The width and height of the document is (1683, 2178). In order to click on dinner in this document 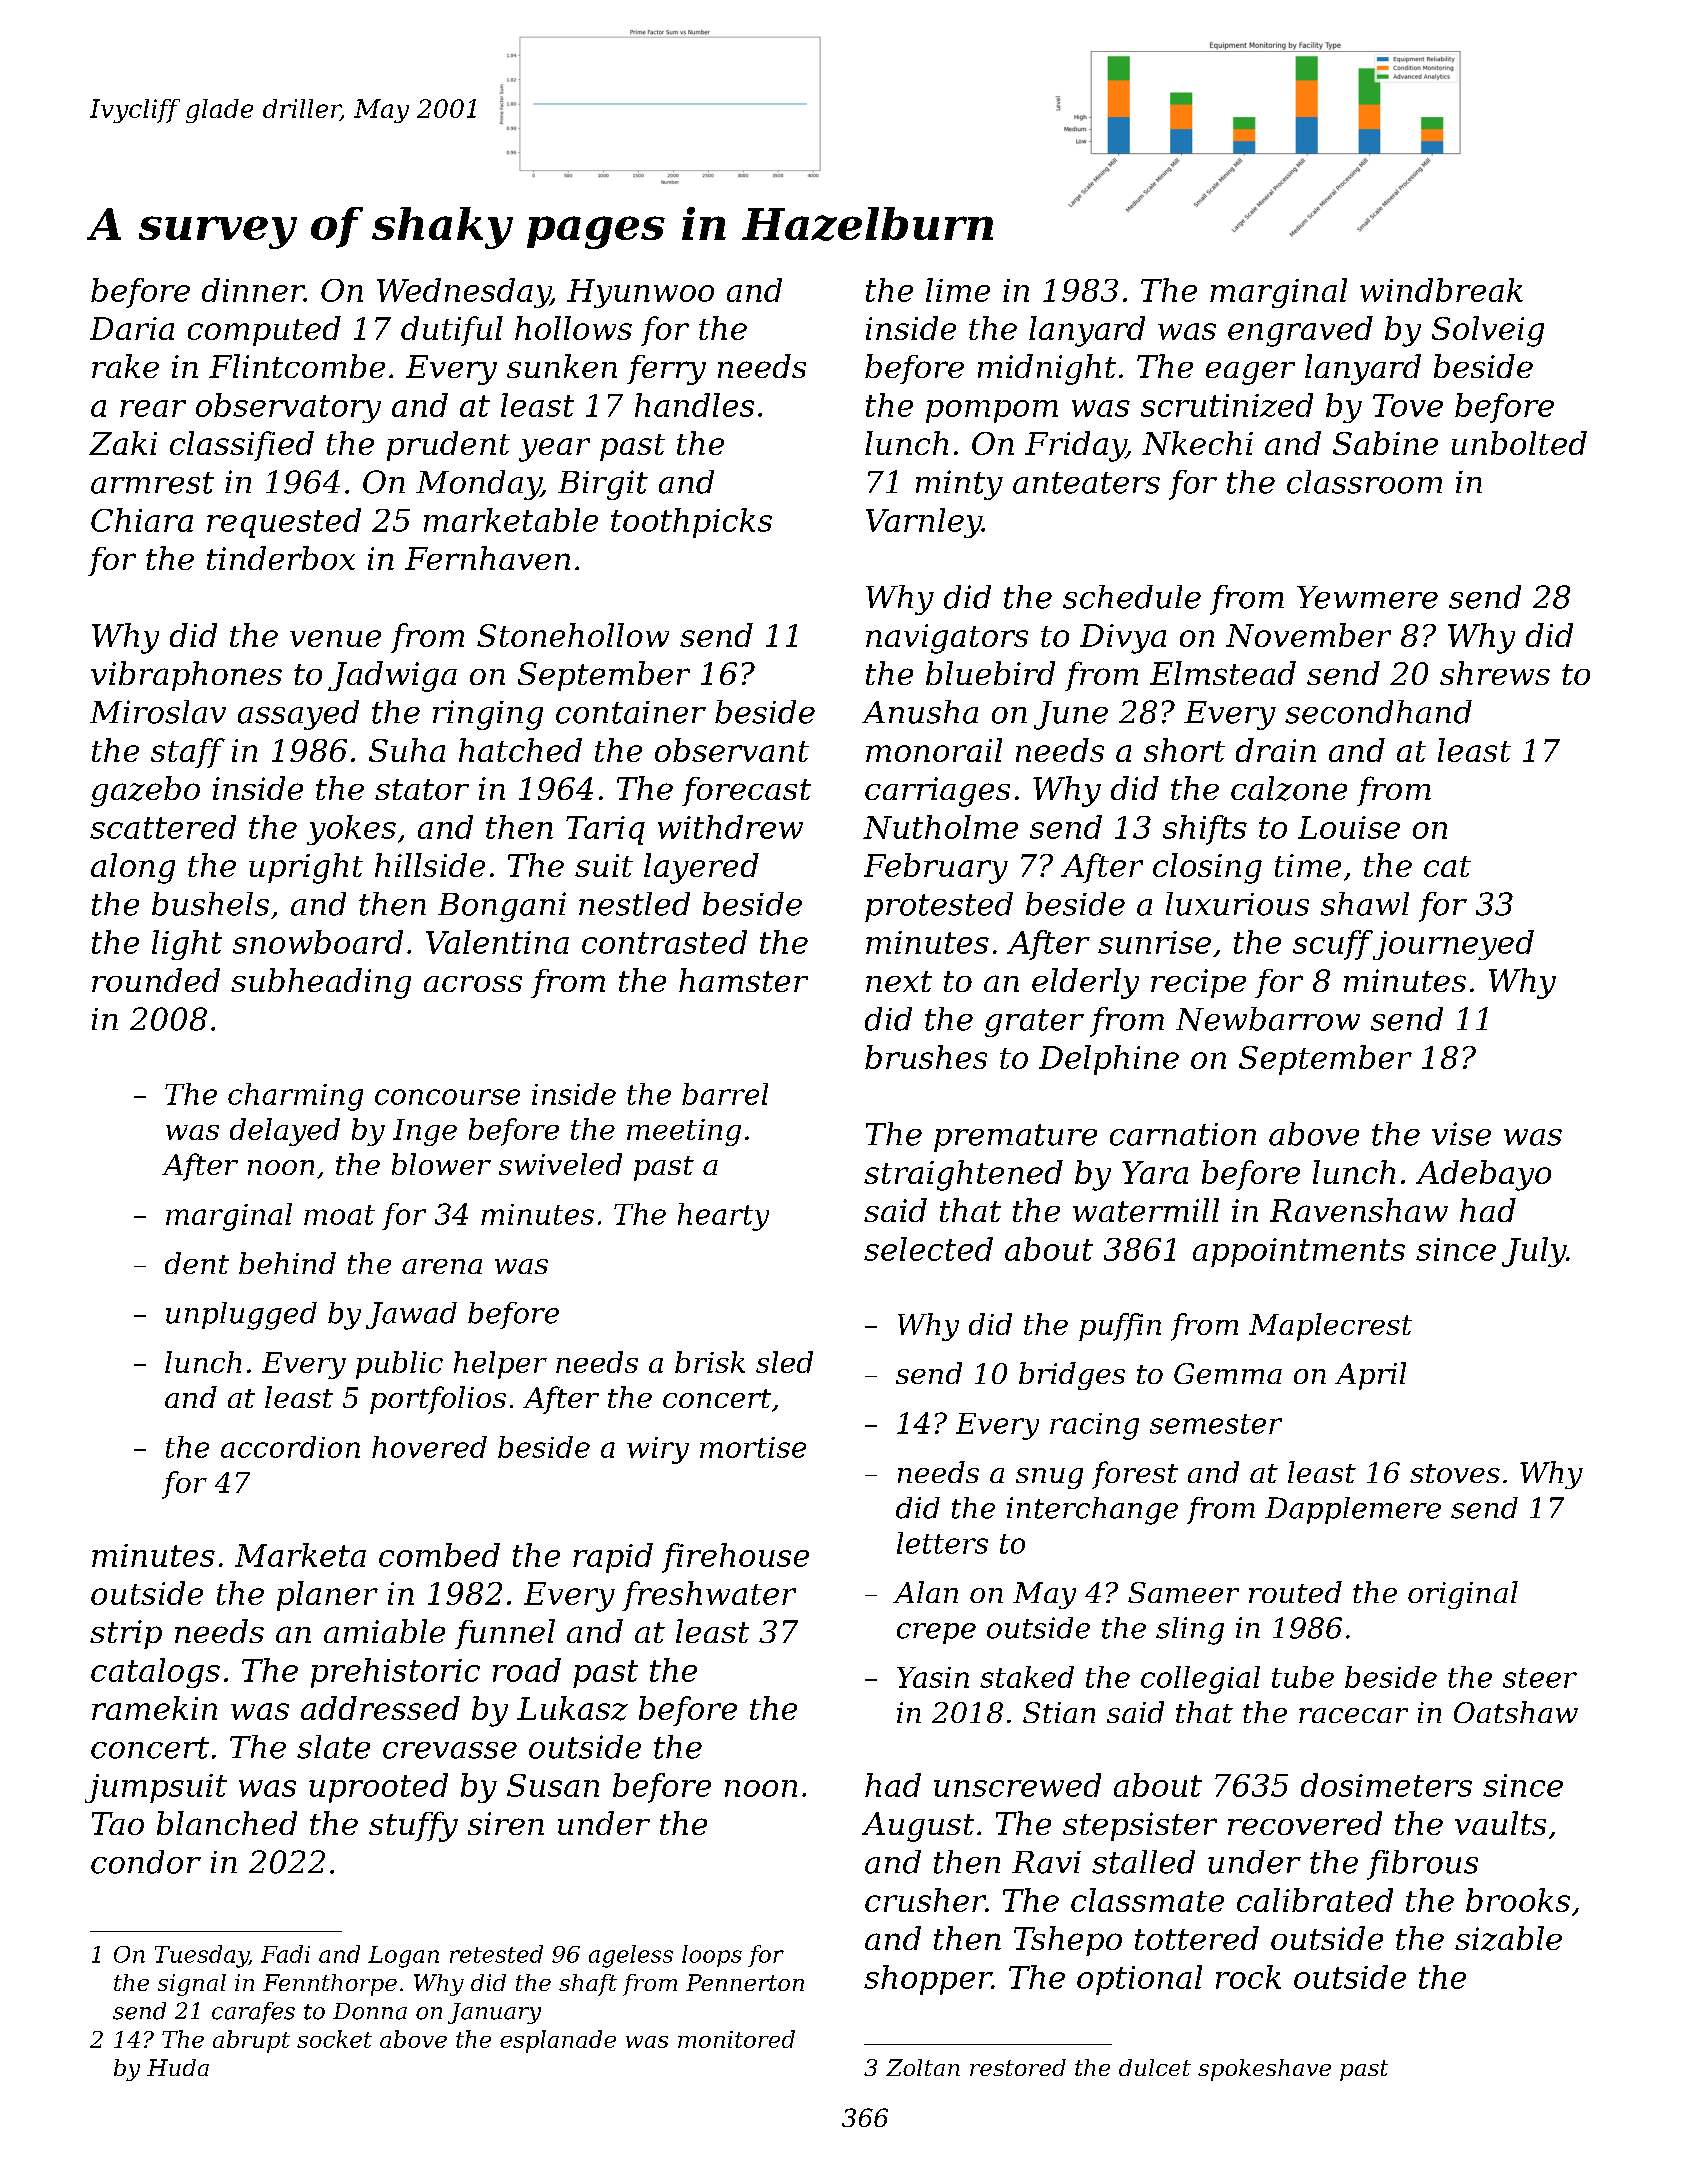, I will do `click(253, 290)`.
